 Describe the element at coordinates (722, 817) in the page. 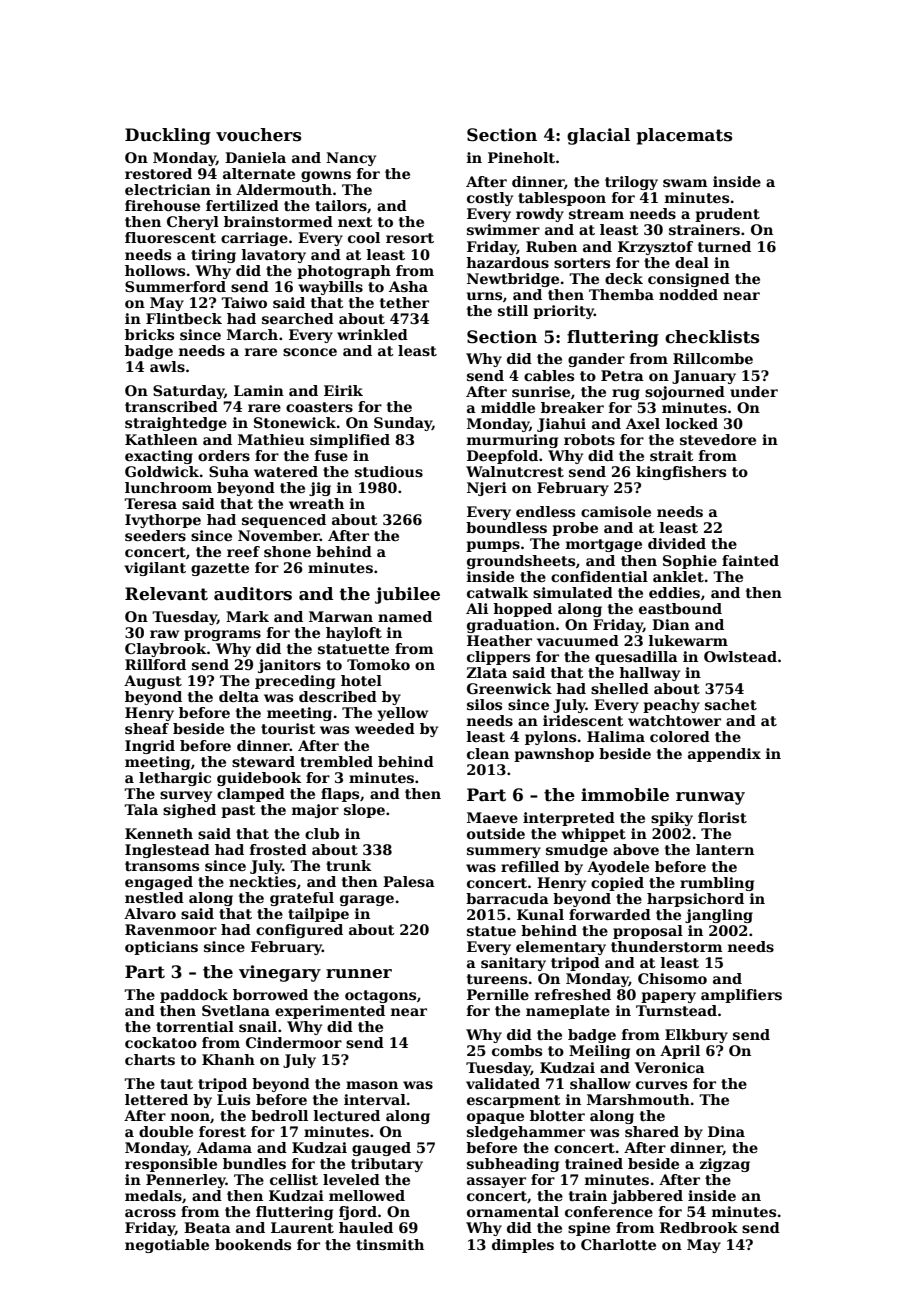

I see `florist` at that location.
